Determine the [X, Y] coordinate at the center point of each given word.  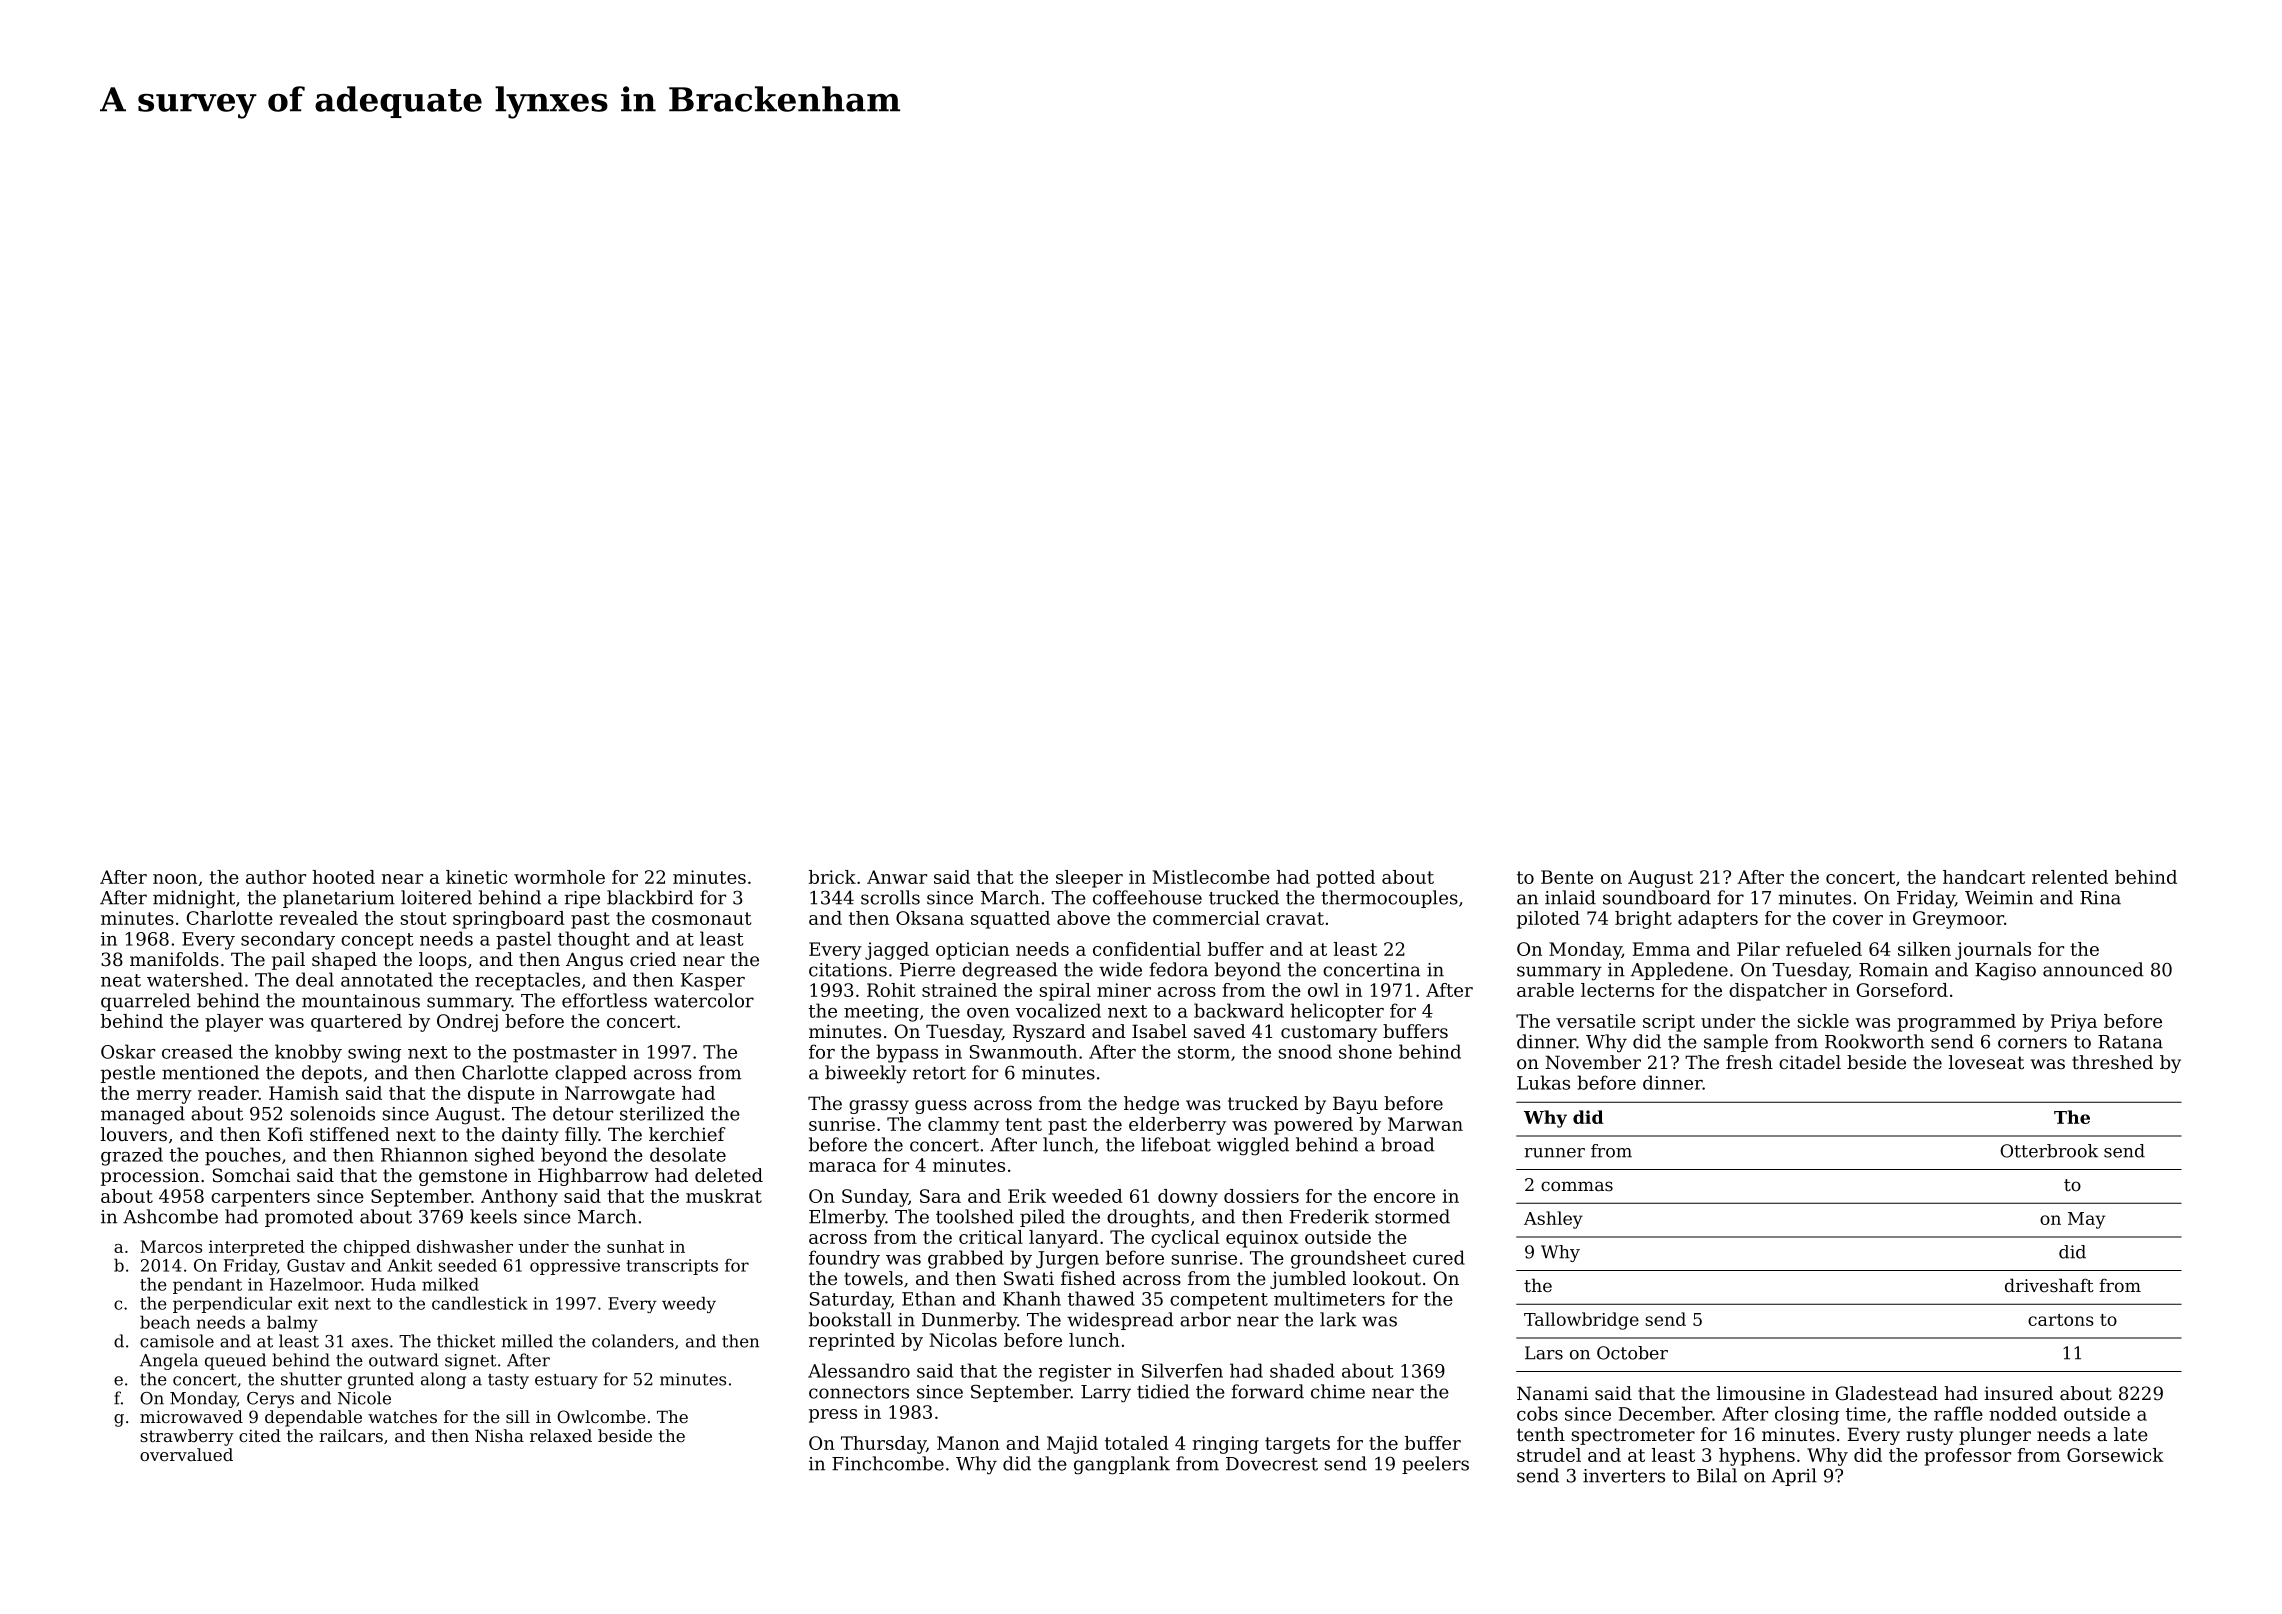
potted [1345, 879]
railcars [351, 1435]
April [1794, 1477]
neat [121, 980]
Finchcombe [888, 1463]
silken [1924, 949]
